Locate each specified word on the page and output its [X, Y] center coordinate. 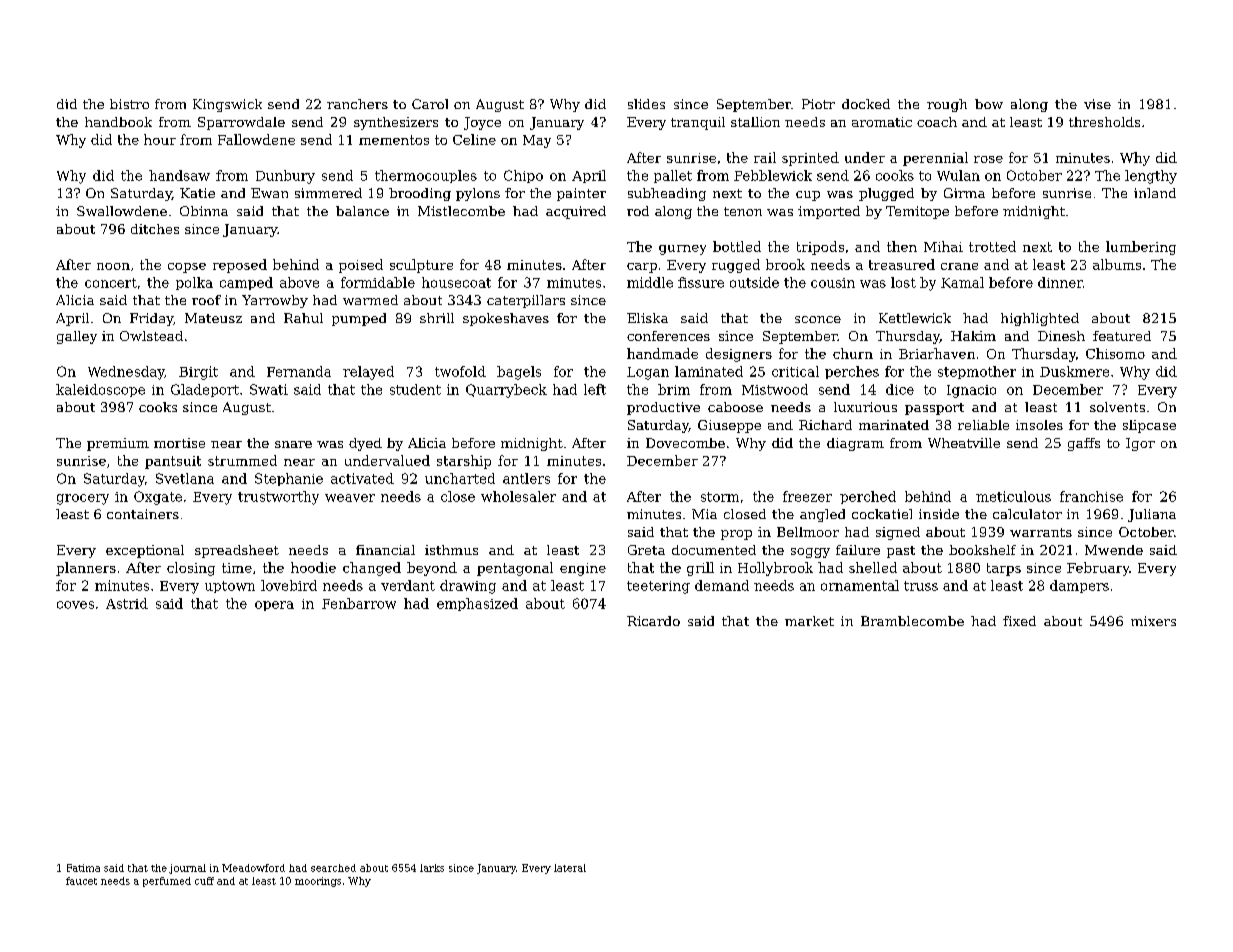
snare [293, 444]
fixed [1019, 621]
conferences [668, 336]
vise [1097, 104]
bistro [129, 104]
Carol [430, 104]
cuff [204, 881]
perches [852, 372]
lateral [570, 868]
